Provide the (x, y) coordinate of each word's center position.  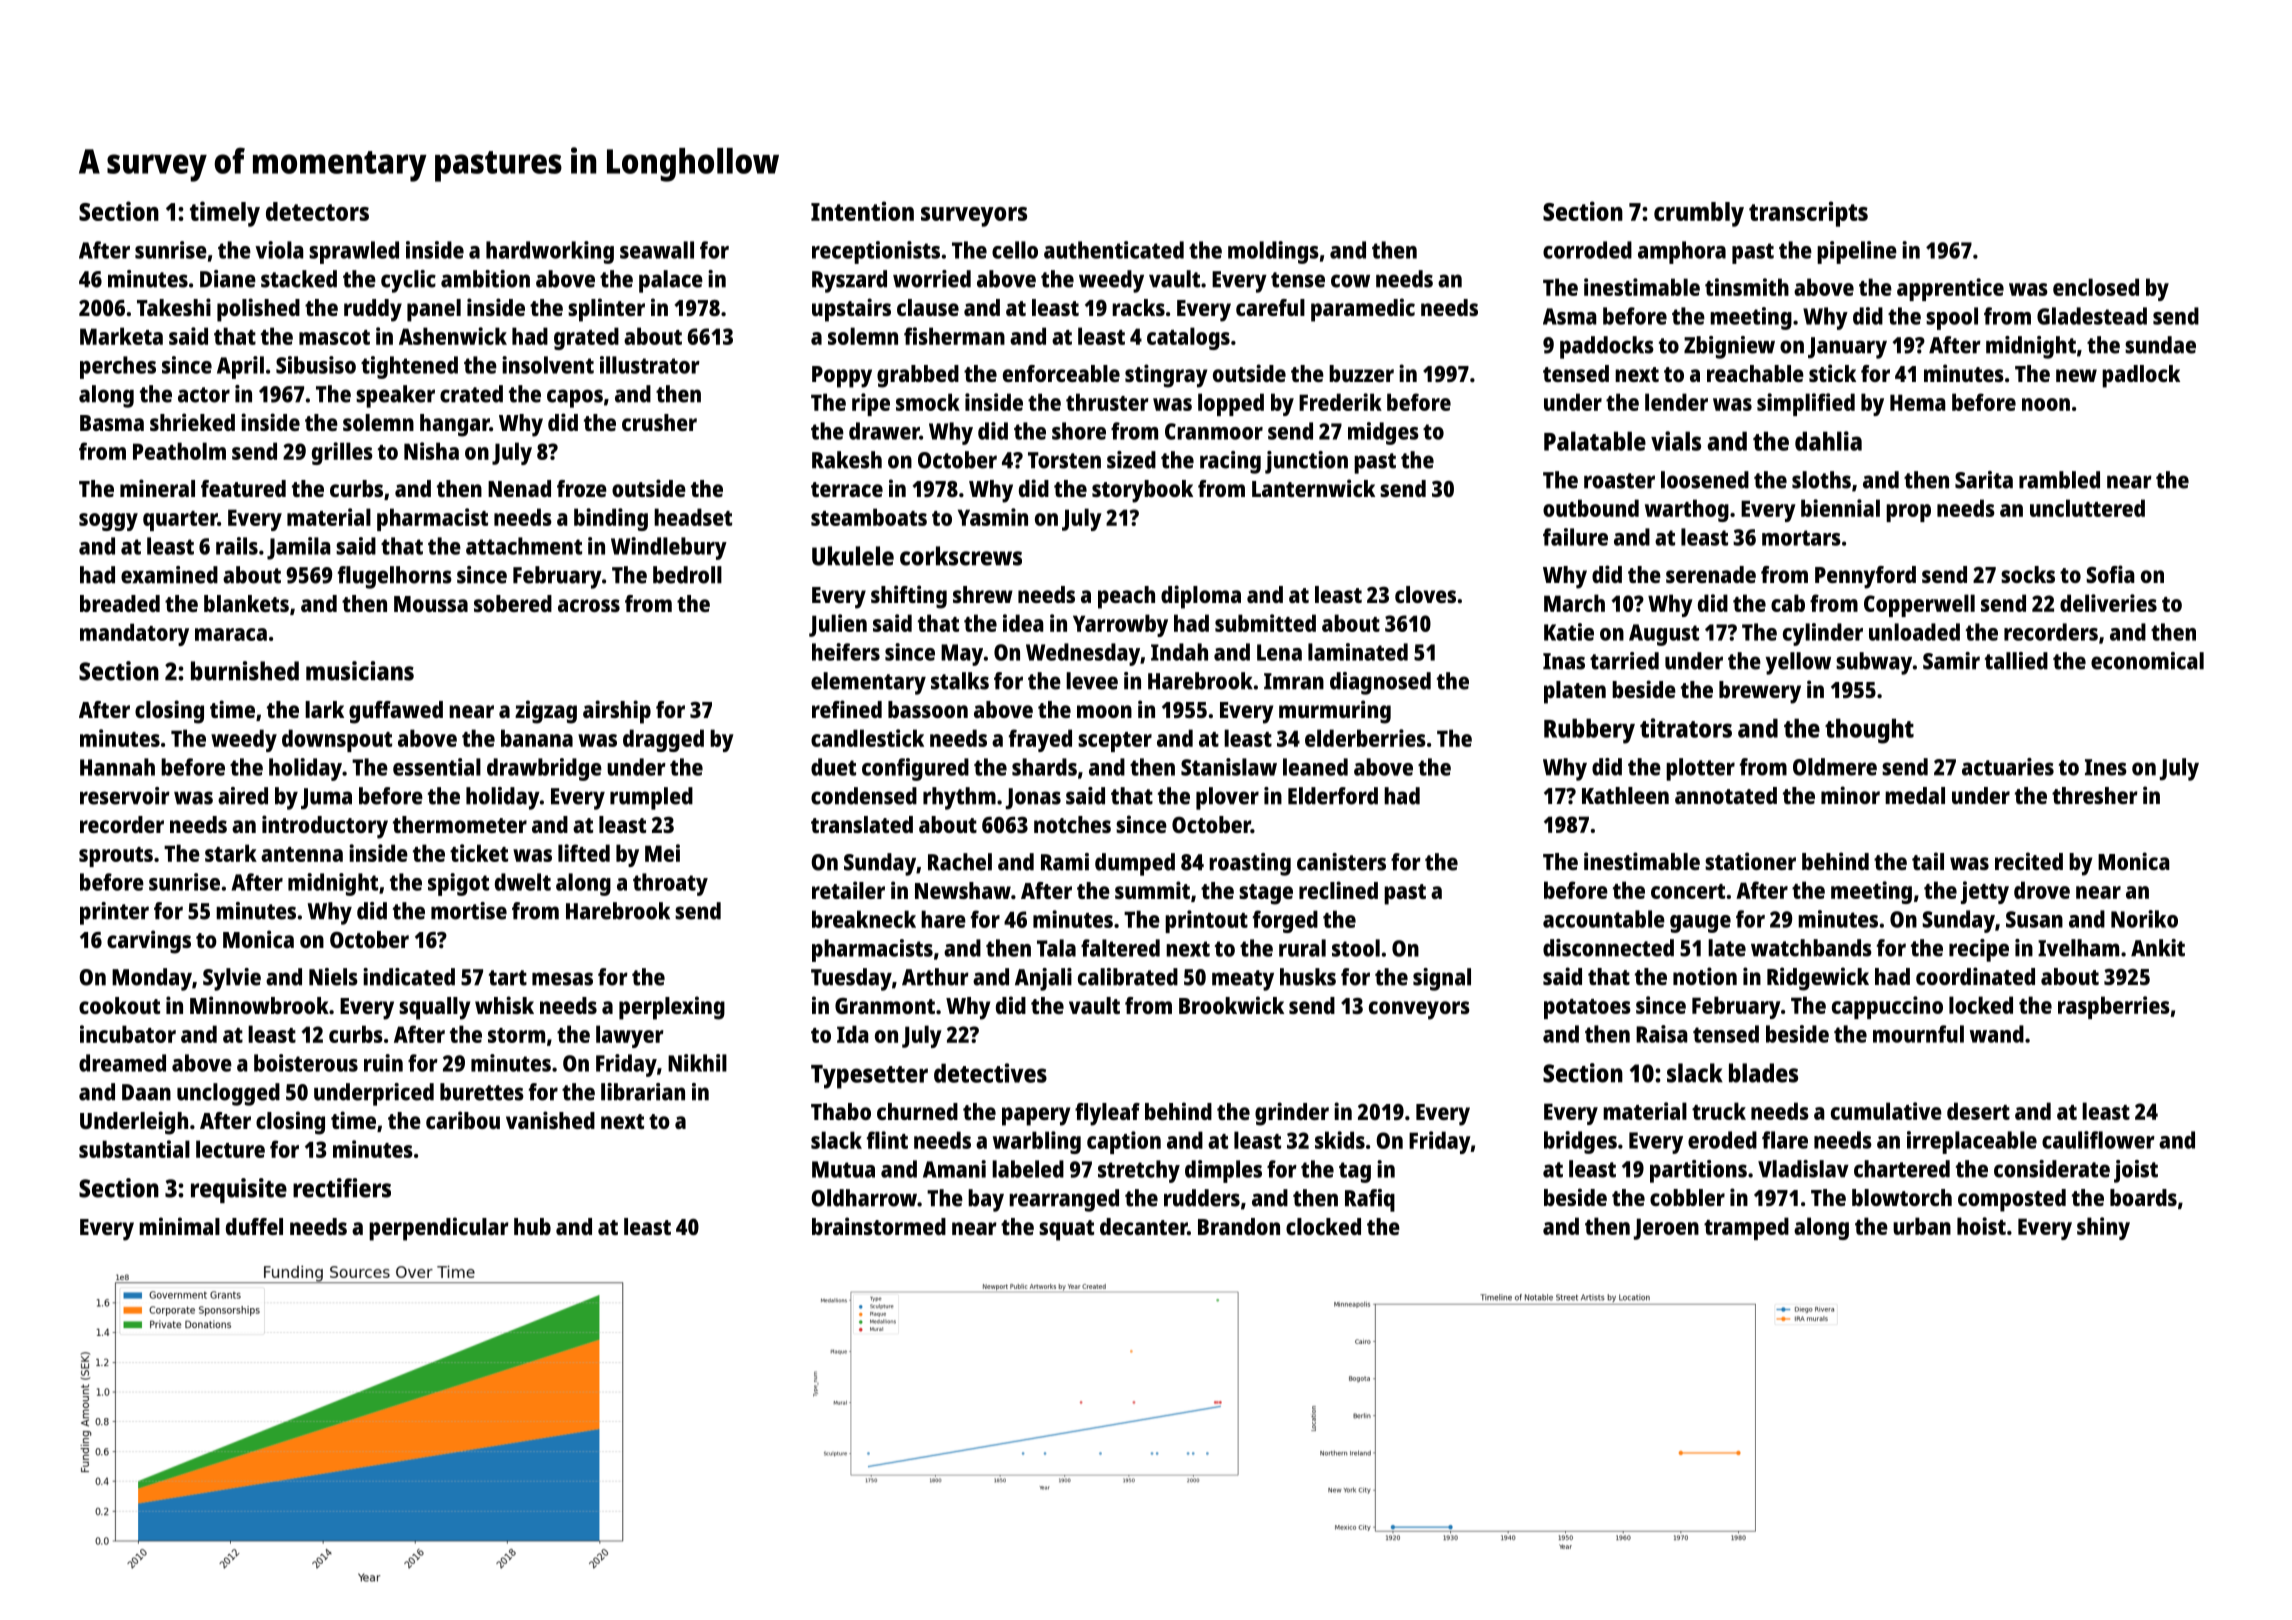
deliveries (2108, 603)
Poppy (842, 377)
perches (118, 367)
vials (1676, 441)
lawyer (629, 1036)
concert (1688, 891)
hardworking (550, 252)
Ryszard (849, 281)
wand (1997, 1034)
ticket (479, 853)
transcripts (1808, 214)
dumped (1135, 864)
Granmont (885, 1006)
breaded (120, 603)
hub (532, 1226)
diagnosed (1380, 683)
